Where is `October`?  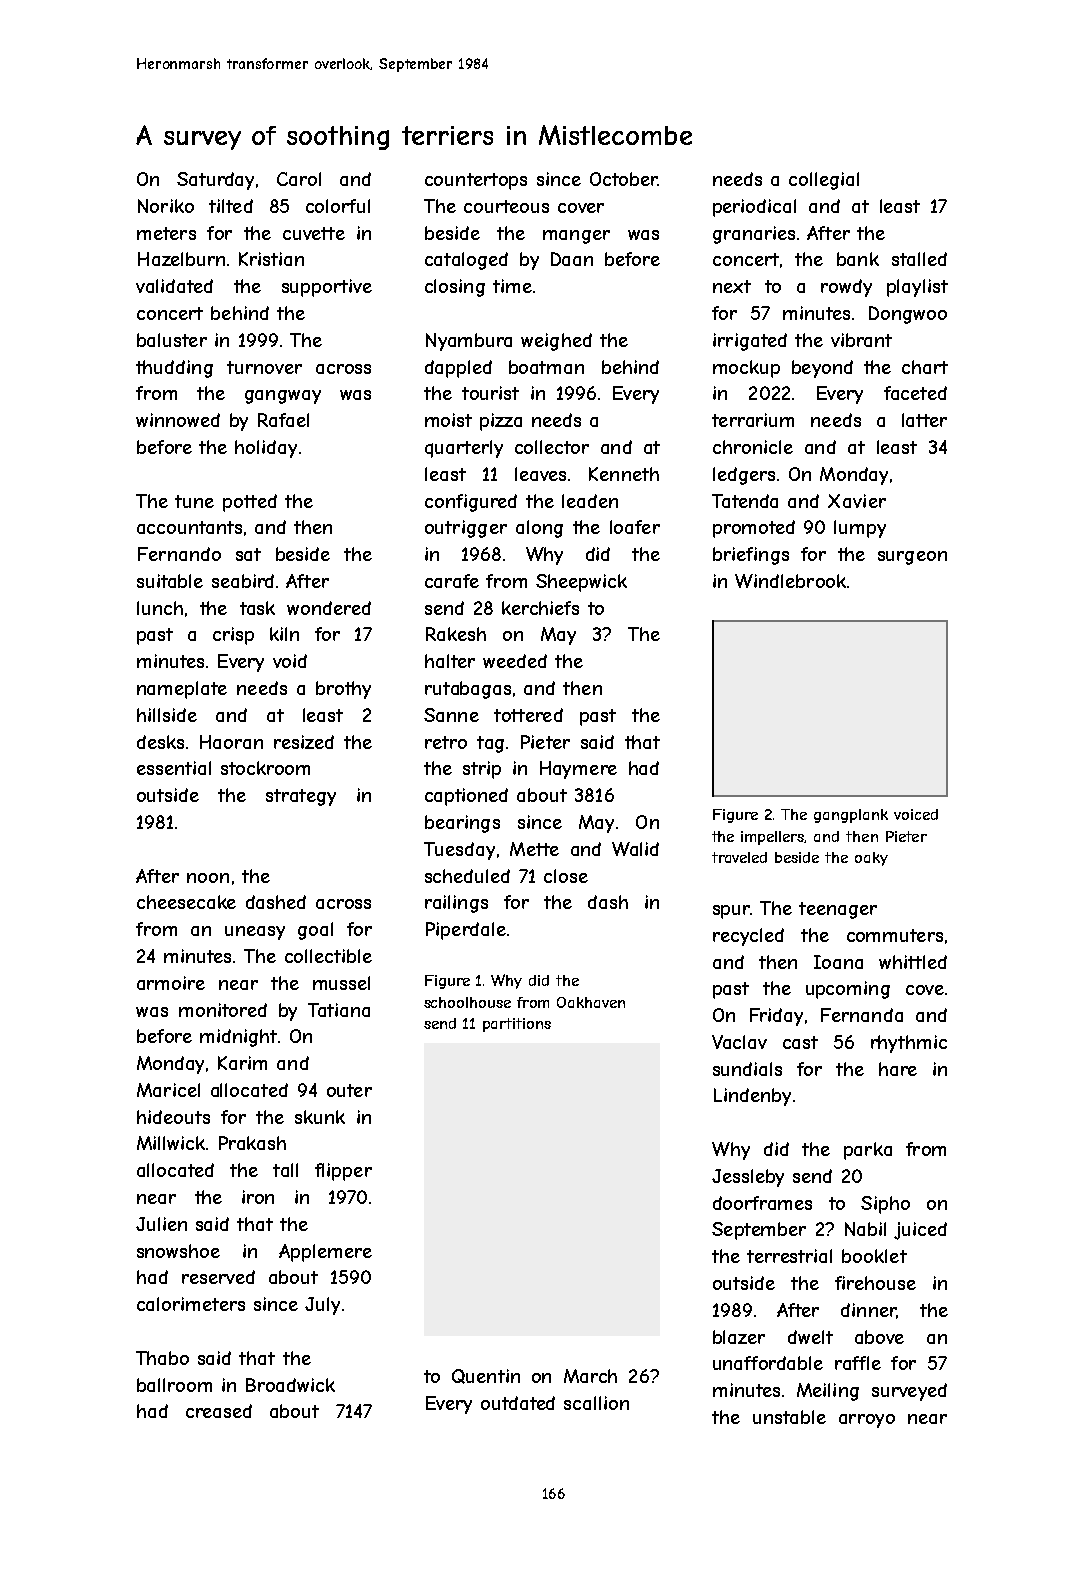 October is located at coordinates (623, 179).
